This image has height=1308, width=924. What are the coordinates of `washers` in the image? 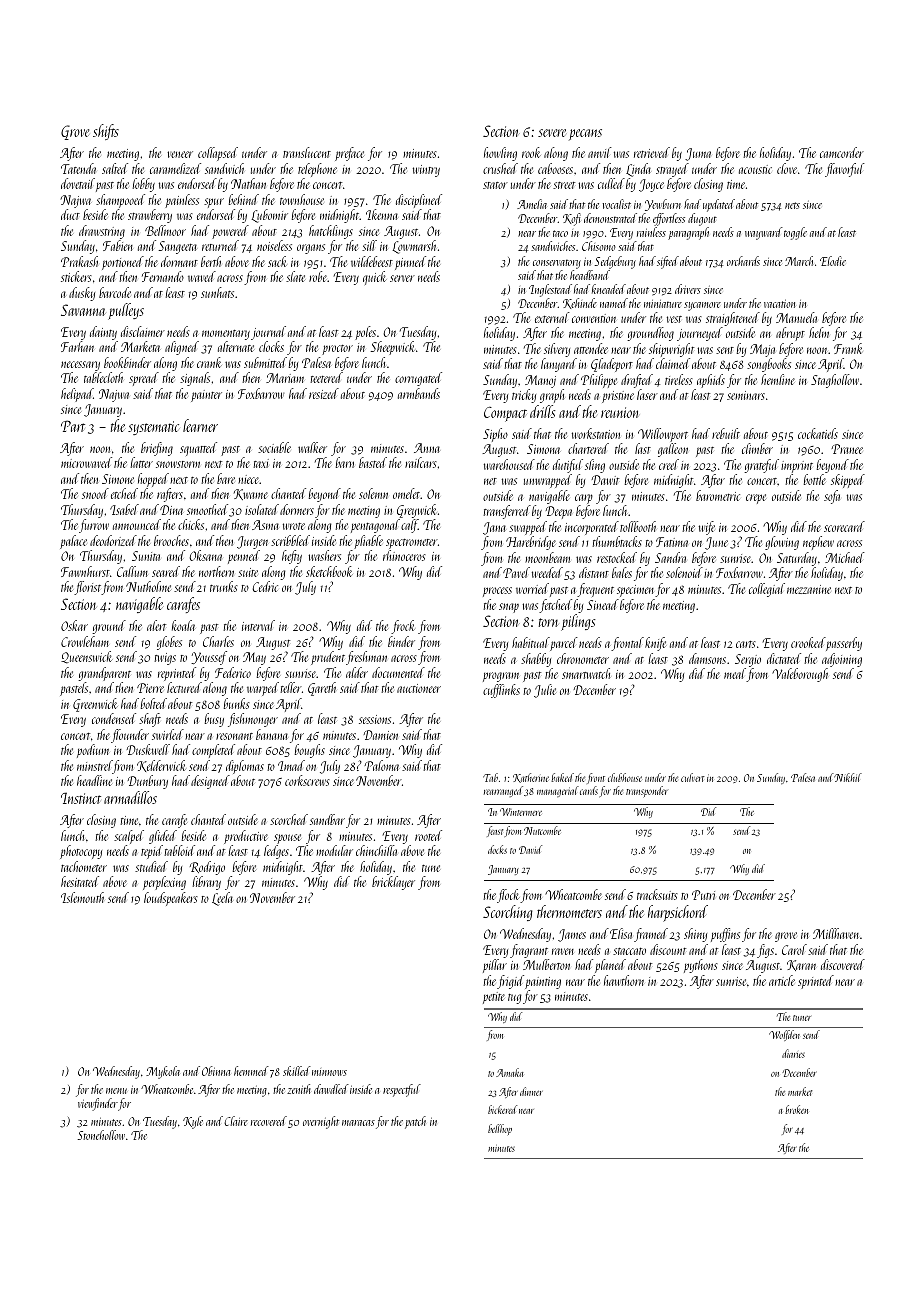 It's located at (324, 555).
